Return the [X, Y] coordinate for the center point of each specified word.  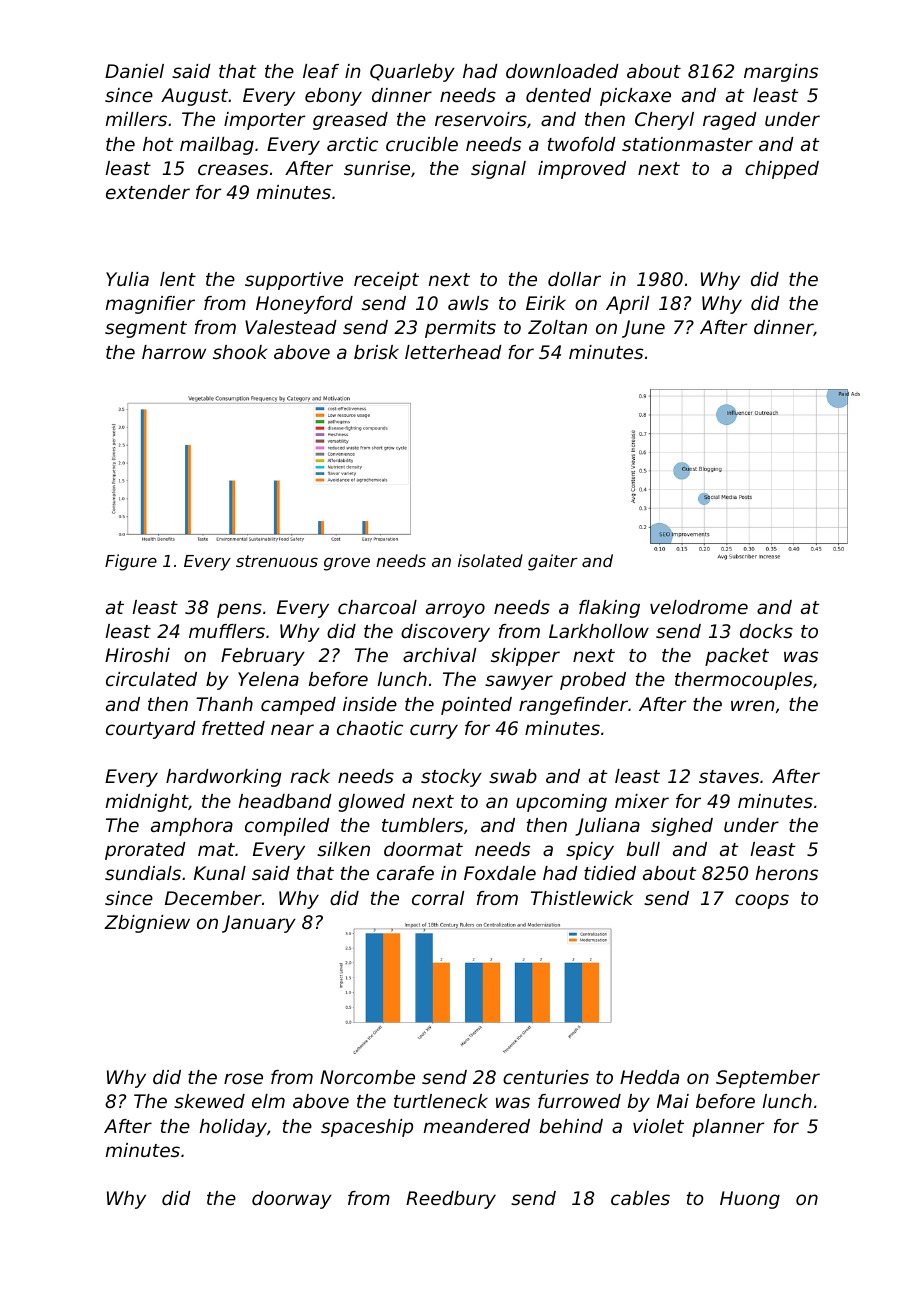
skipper [525, 657]
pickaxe [635, 97]
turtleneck [441, 1101]
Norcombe [367, 1077]
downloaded [562, 71]
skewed [209, 1101]
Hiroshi [137, 655]
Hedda [649, 1077]
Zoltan [557, 327]
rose [243, 1078]
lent [178, 279]
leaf [321, 71]
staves [729, 776]
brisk [376, 352]
